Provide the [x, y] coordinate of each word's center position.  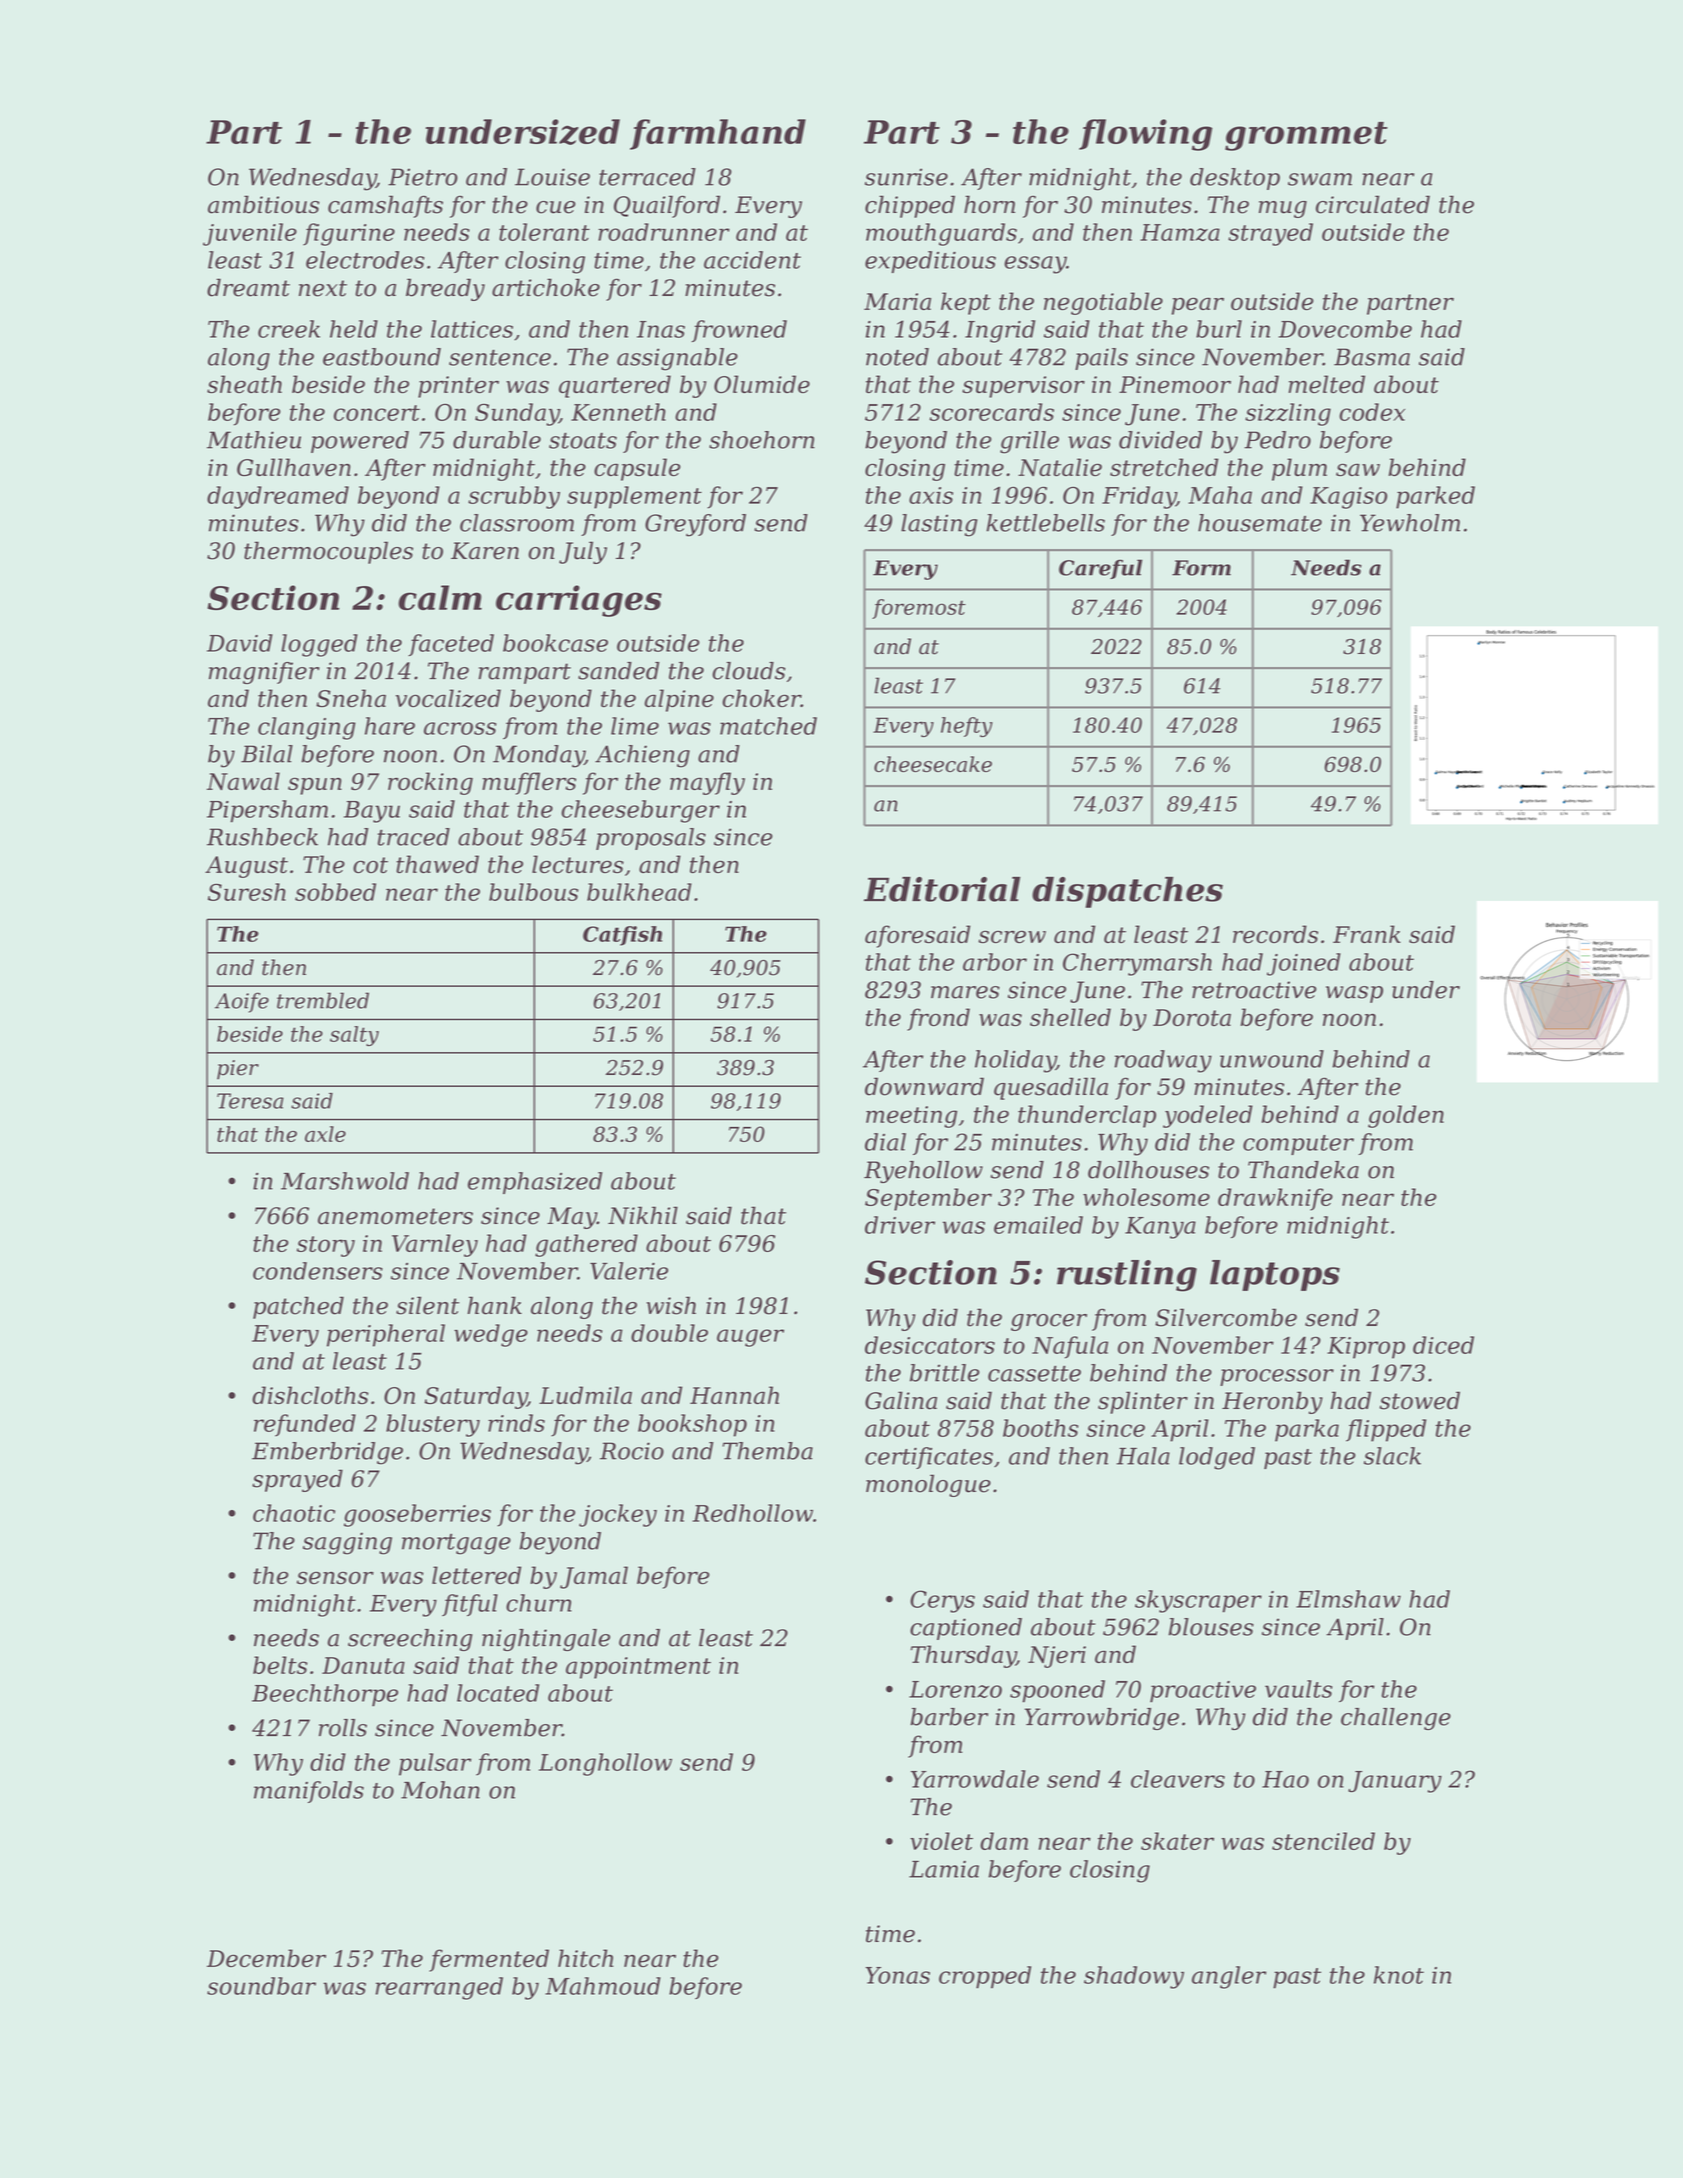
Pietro [423, 177]
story [326, 1246]
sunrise [906, 177]
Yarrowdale [975, 1779]
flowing [1146, 135]
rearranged [439, 1988]
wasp [1354, 994]
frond [938, 1019]
